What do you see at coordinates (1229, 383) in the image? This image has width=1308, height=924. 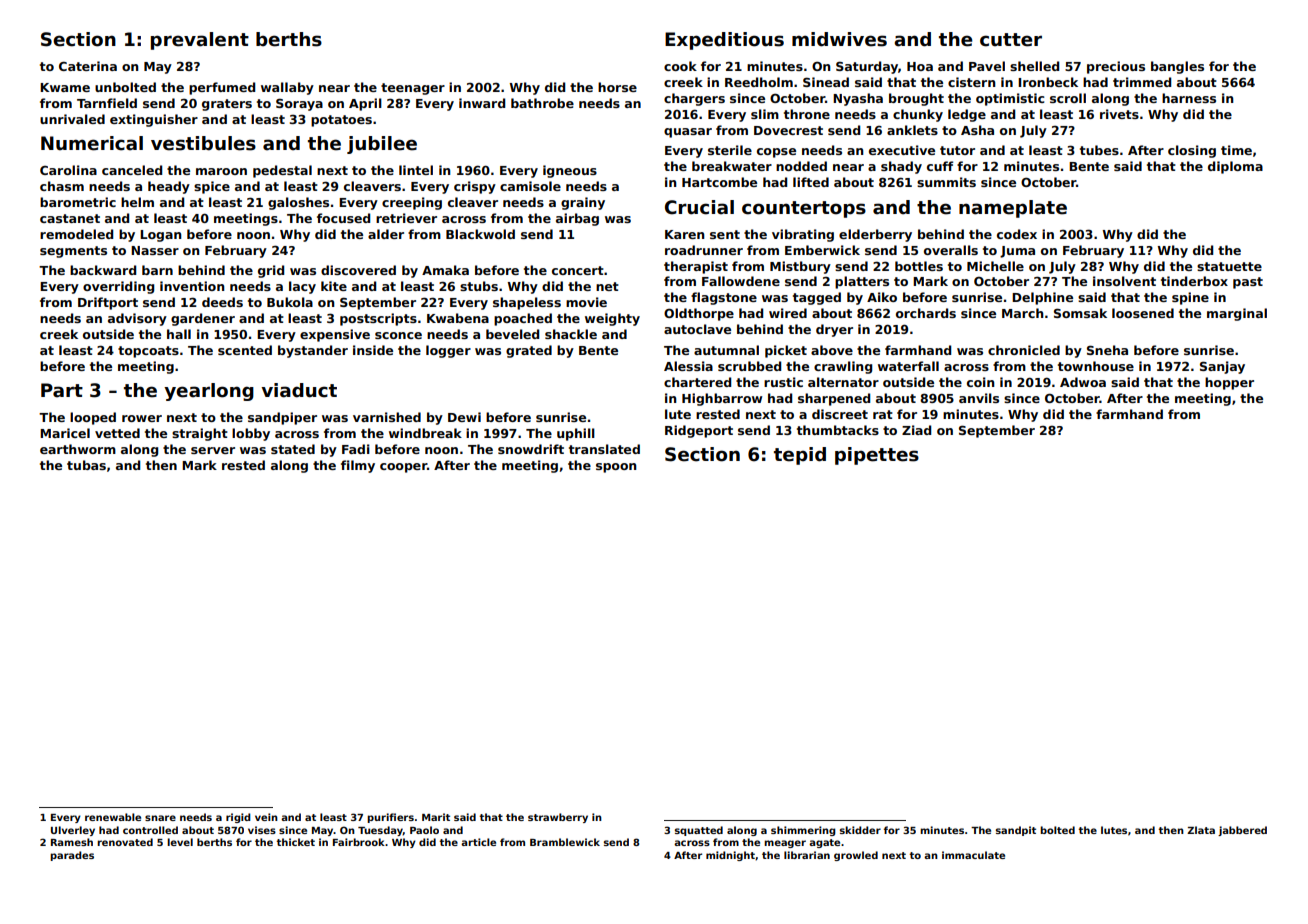 I see `hopper` at bounding box center [1229, 383].
